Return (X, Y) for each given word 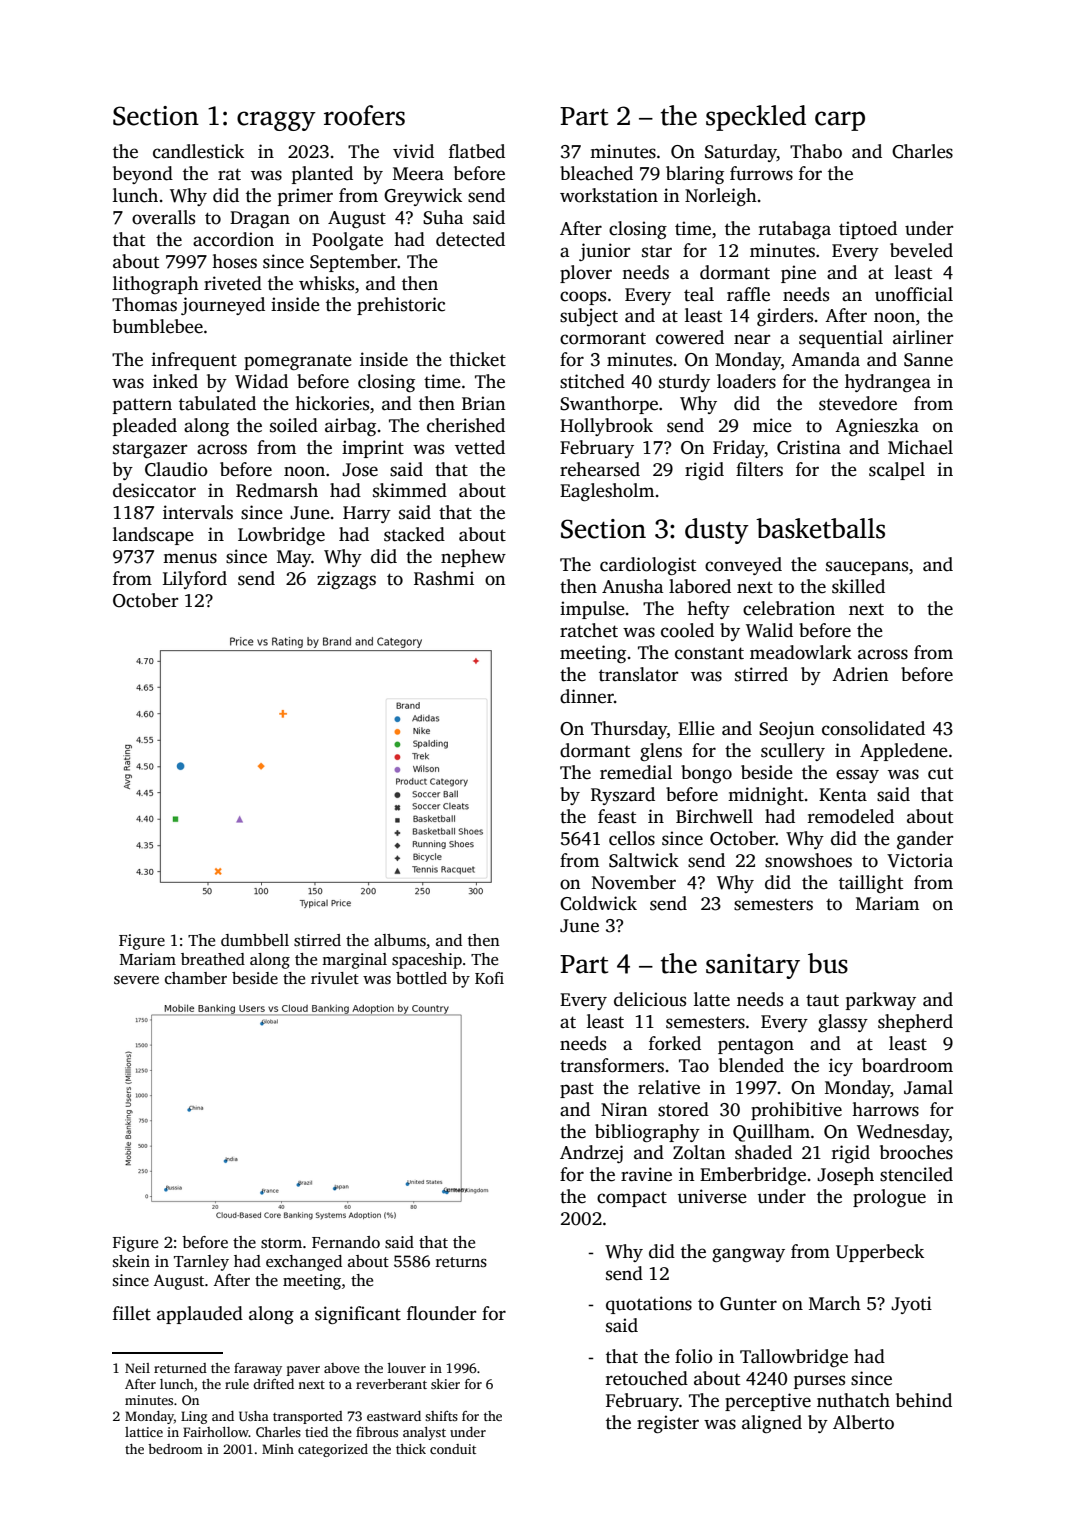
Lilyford (195, 580)
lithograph (156, 285)
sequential (841, 339)
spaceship (427, 961)
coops (583, 298)
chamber (196, 978)
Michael (920, 447)
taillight (871, 884)
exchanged (304, 1263)
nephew (473, 558)
